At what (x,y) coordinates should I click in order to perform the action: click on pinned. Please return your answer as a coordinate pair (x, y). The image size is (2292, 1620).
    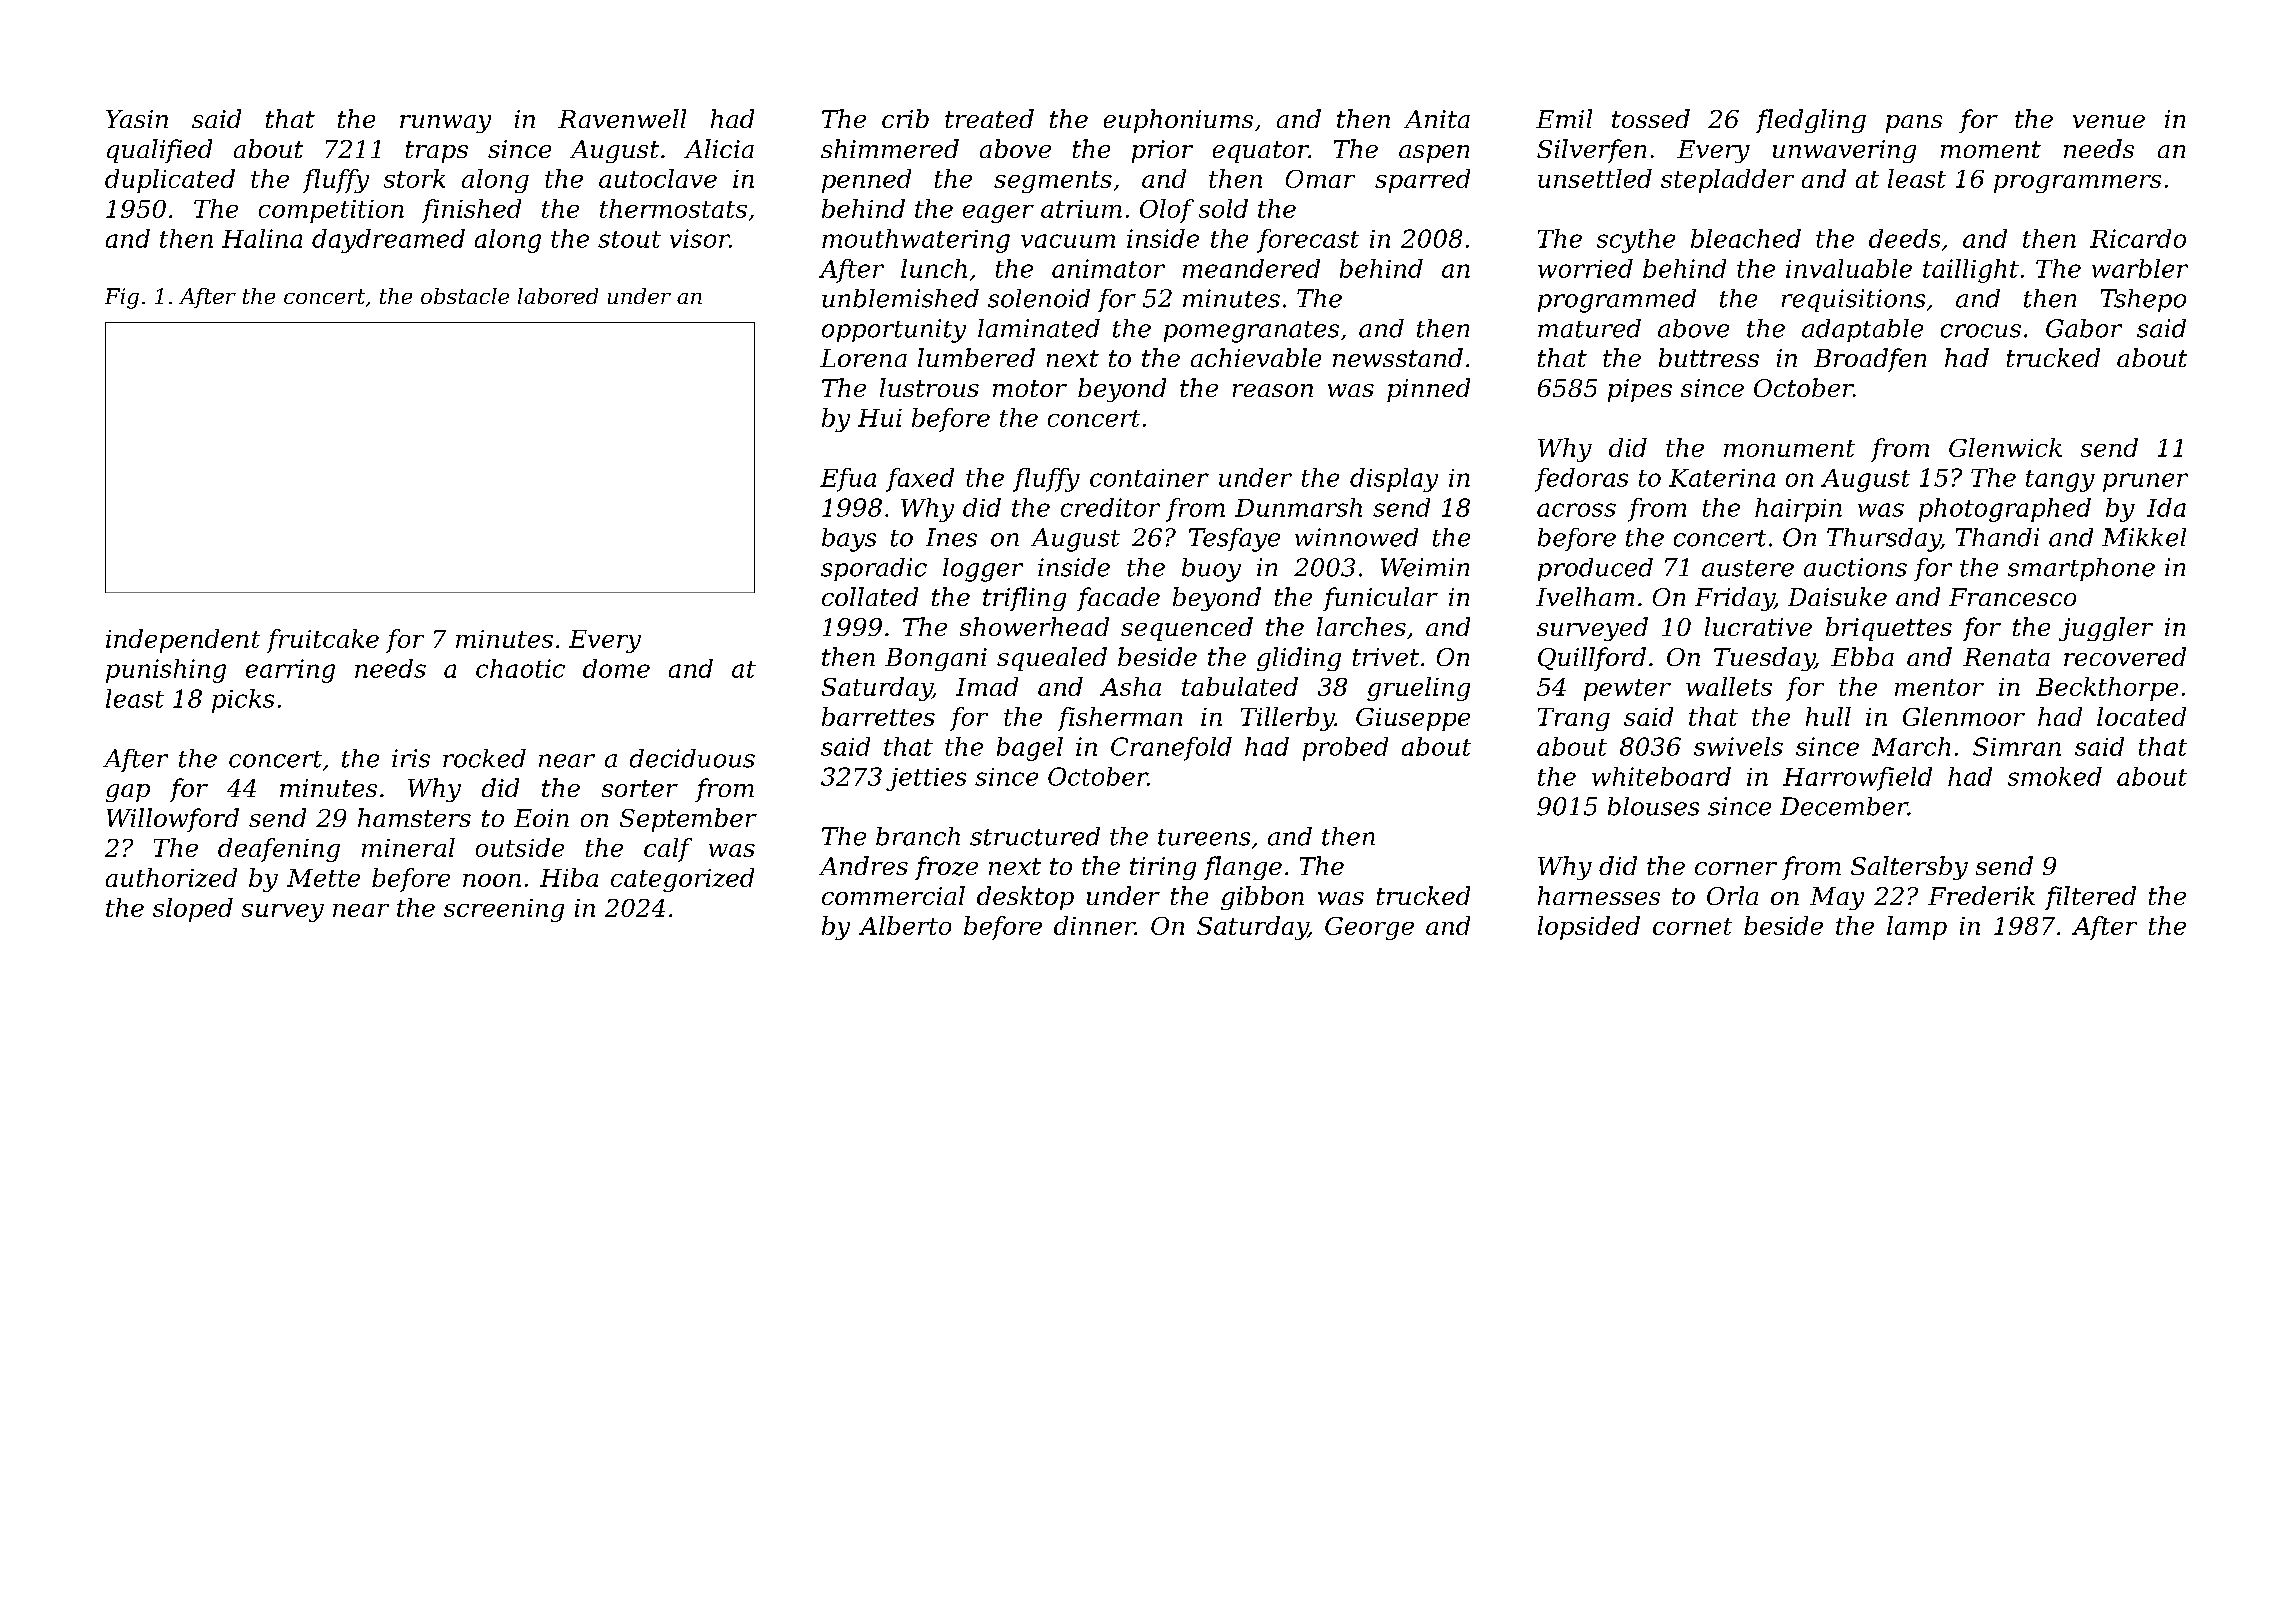
    Looking at the image, I should click on (1428, 390).
